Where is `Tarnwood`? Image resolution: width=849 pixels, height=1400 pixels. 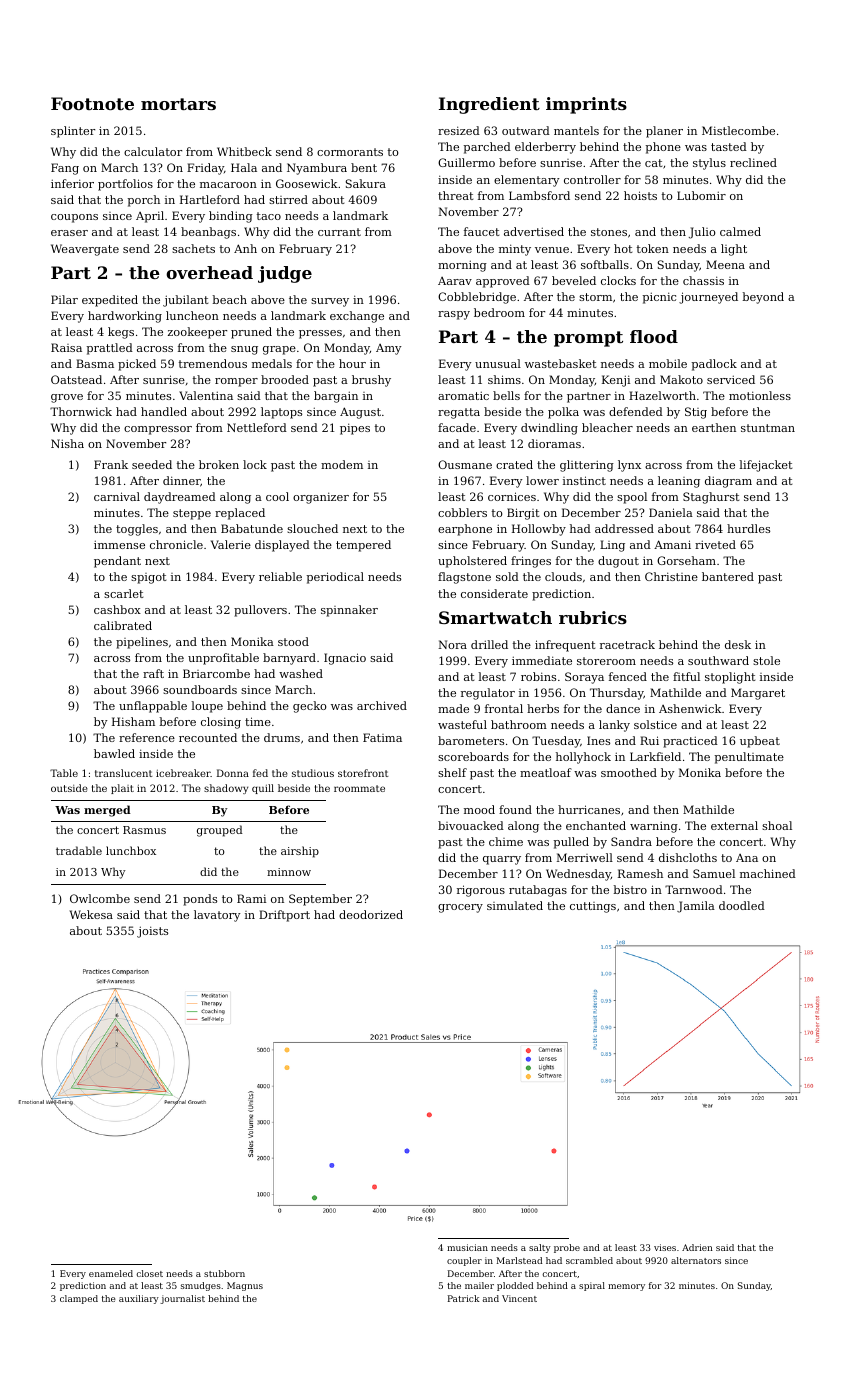 Tarnwood is located at coordinates (694, 889).
